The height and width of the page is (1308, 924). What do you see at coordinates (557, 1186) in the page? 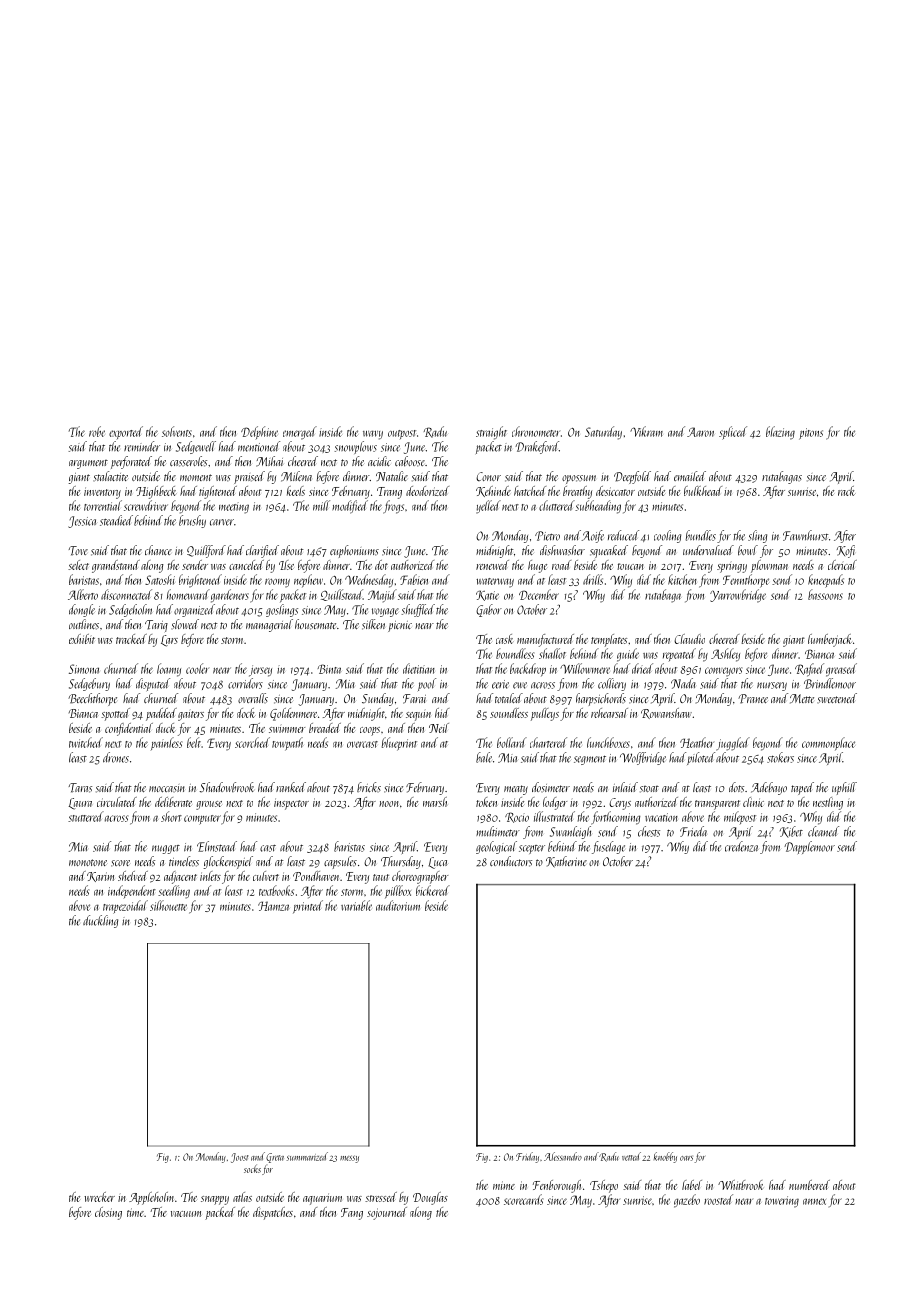
I see `Fenborough` at bounding box center [557, 1186].
